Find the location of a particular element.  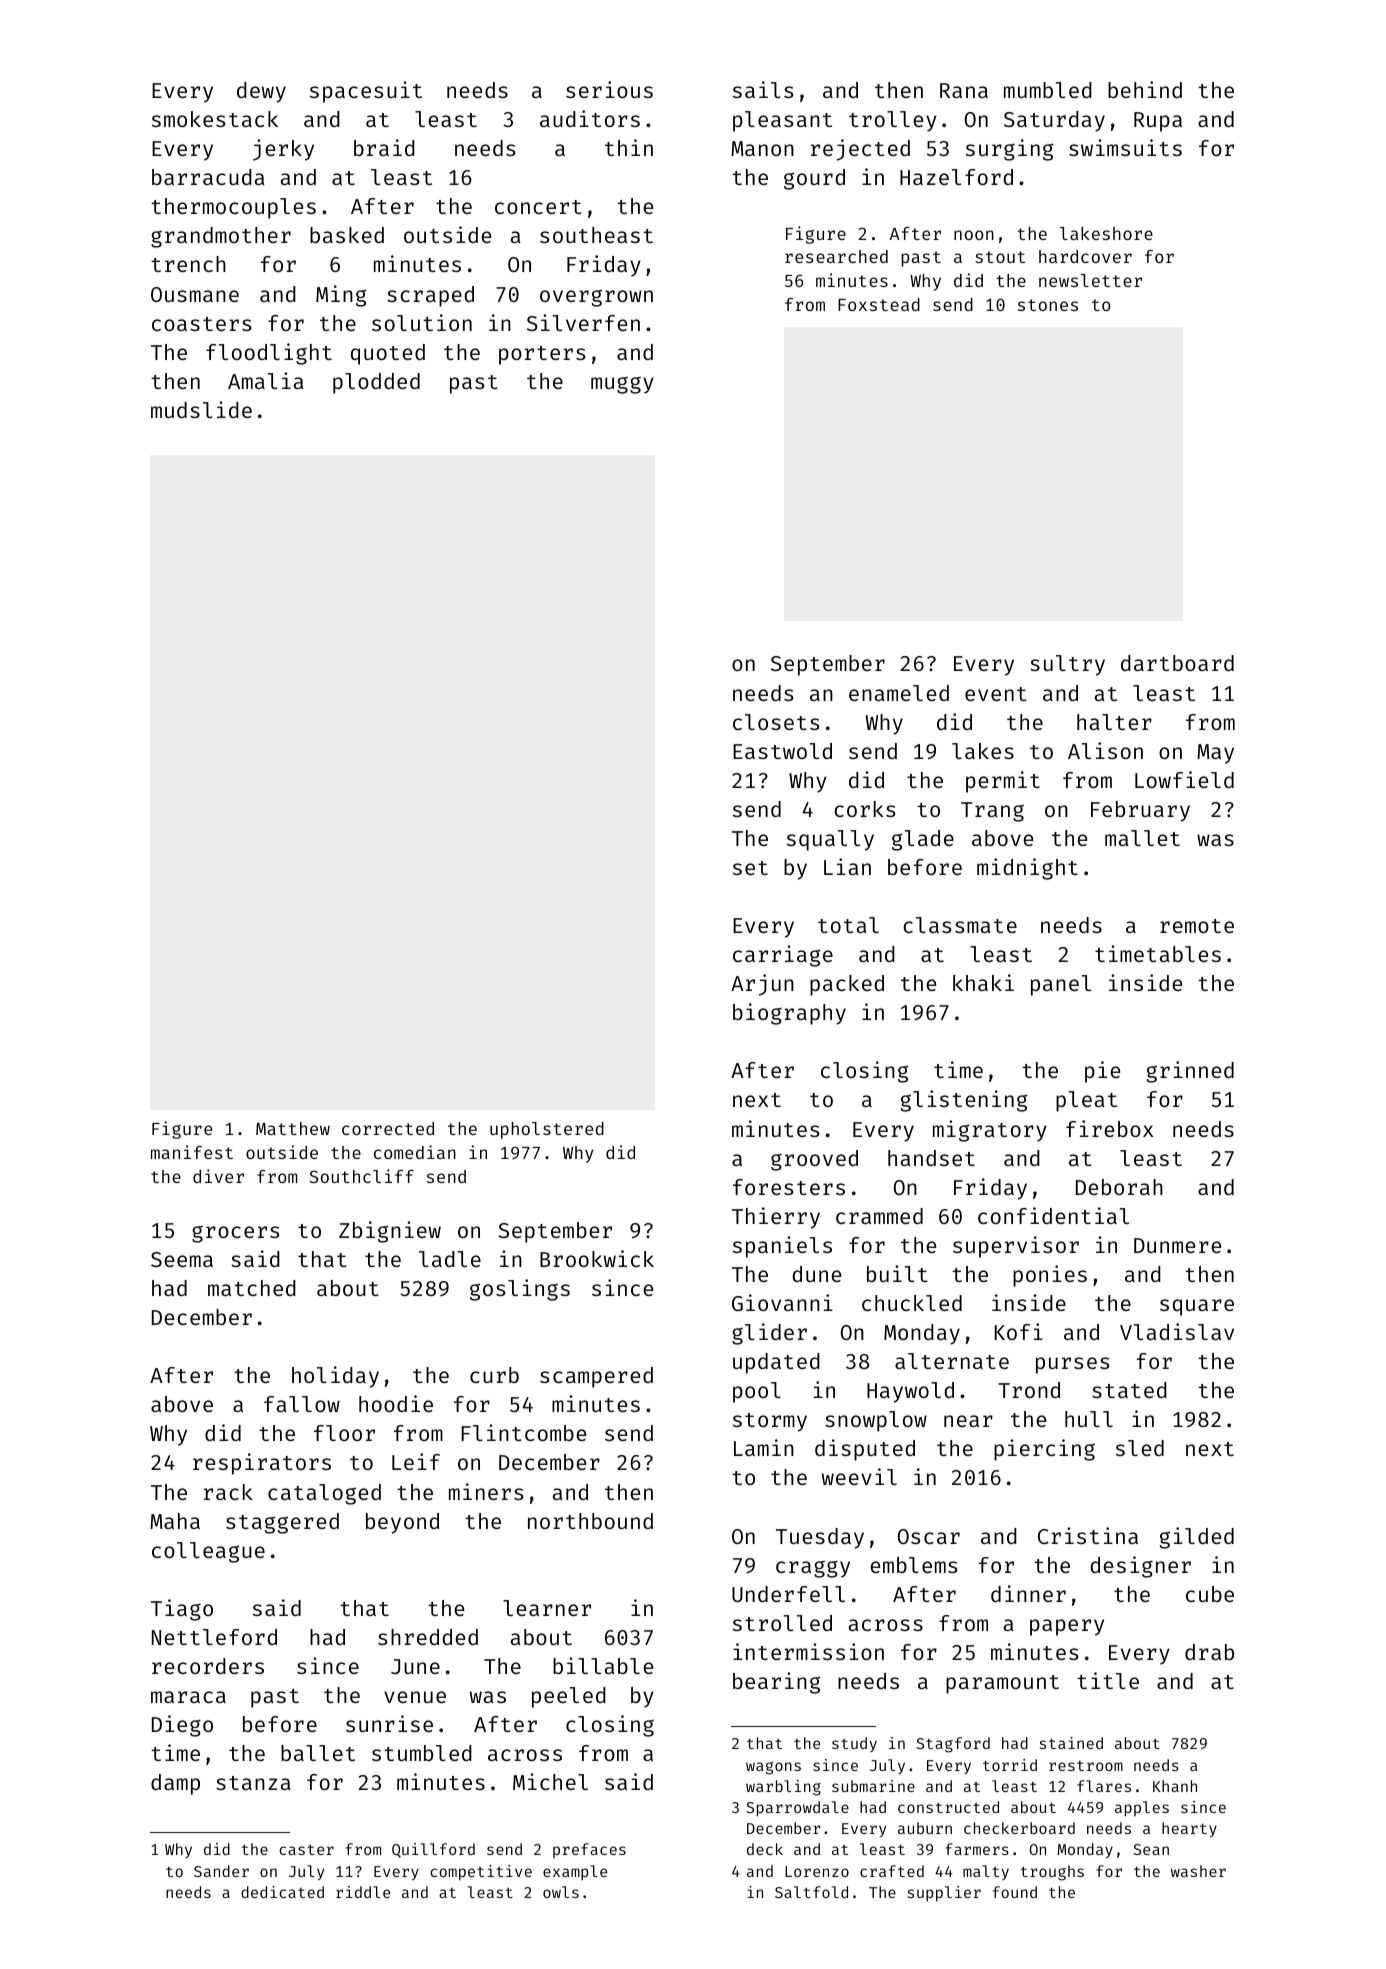

closets is located at coordinates (776, 722).
